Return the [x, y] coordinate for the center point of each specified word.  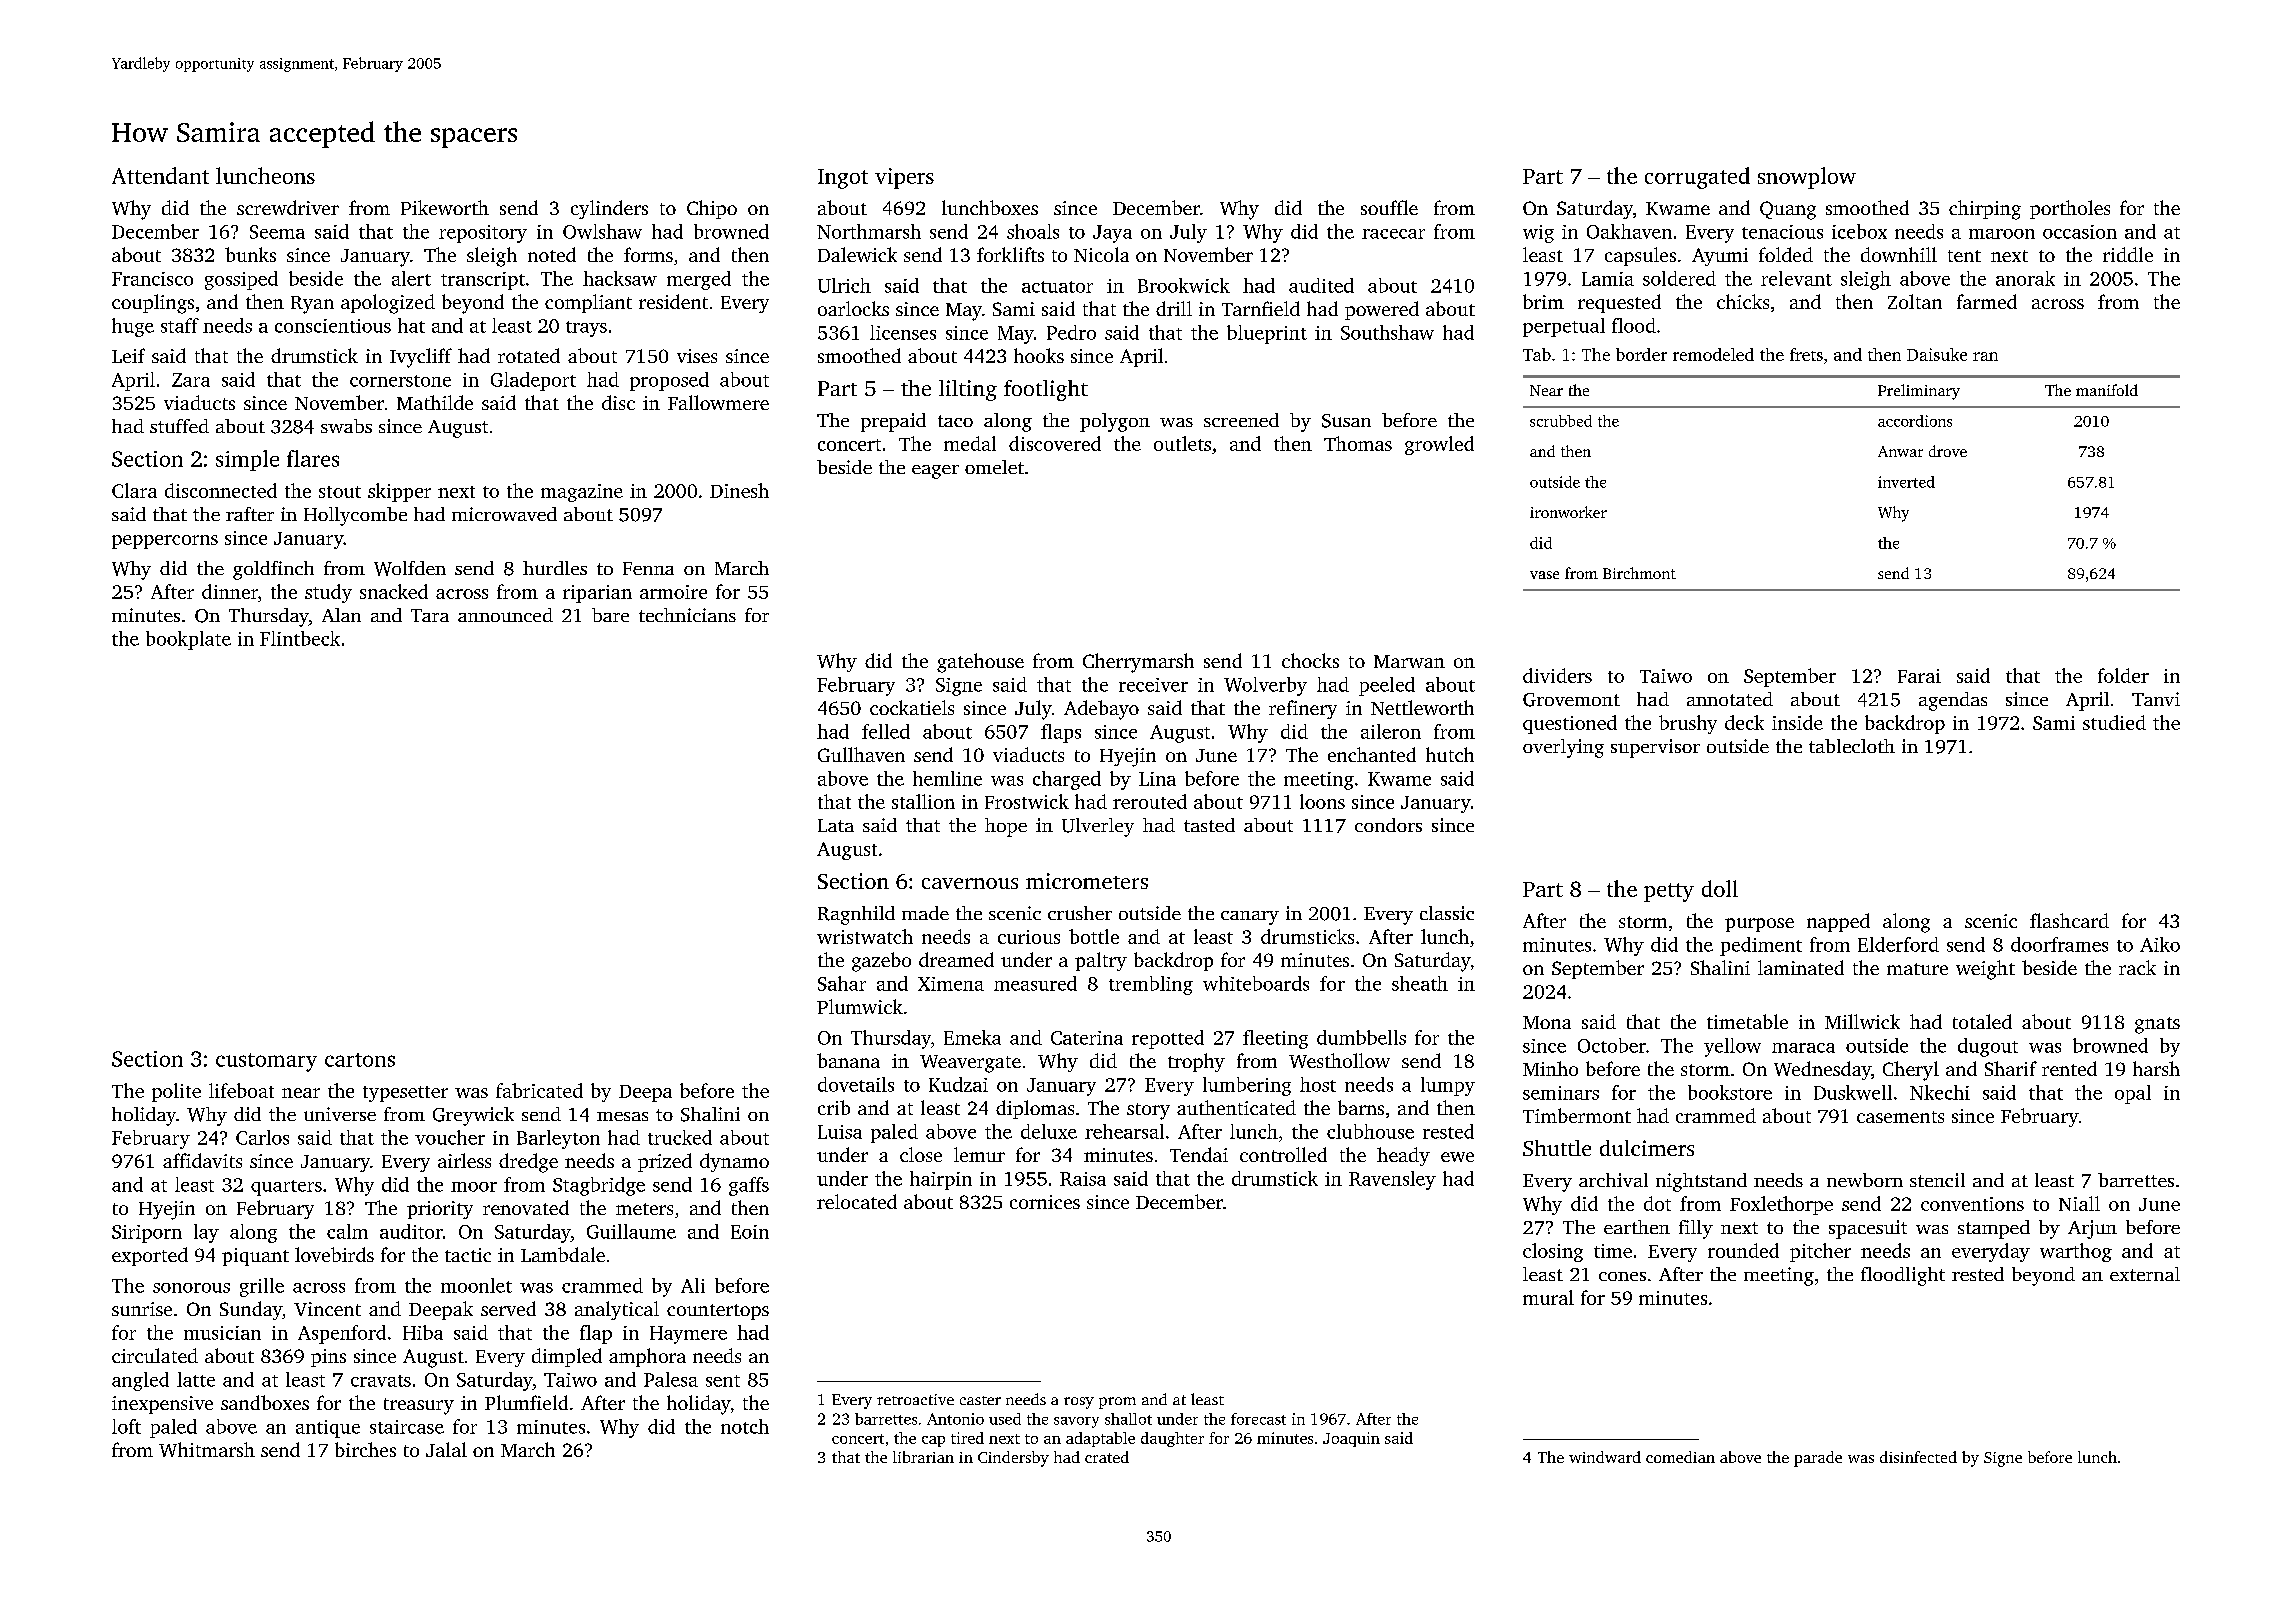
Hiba [423, 1332]
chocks [1310, 660]
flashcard [2069, 920]
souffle [1389, 207]
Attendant [160, 175]
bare [610, 615]
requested [1619, 303]
